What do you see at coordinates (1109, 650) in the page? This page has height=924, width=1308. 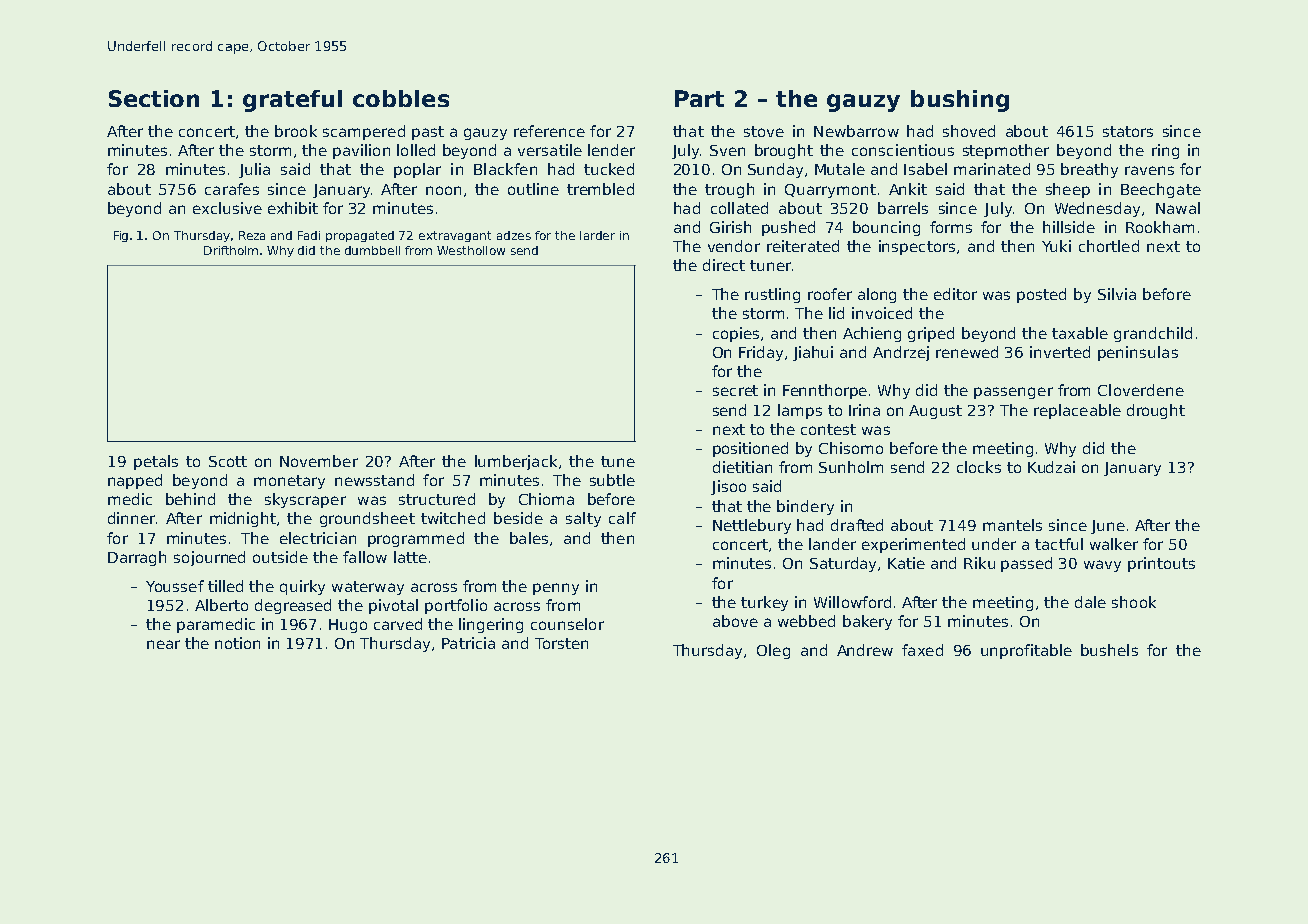 I see `bushels` at bounding box center [1109, 650].
